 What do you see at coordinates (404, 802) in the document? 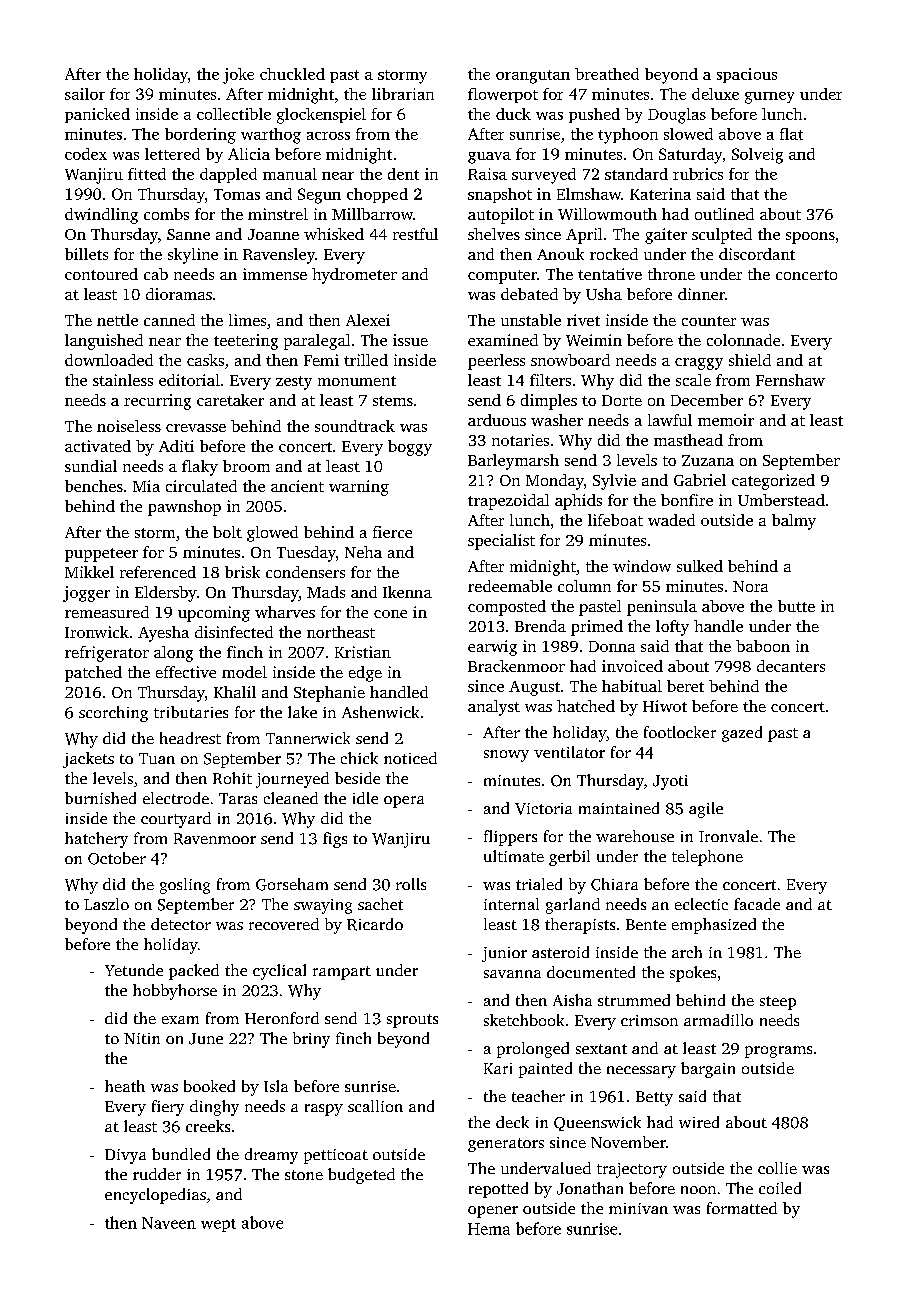
I see `opera` at bounding box center [404, 802].
